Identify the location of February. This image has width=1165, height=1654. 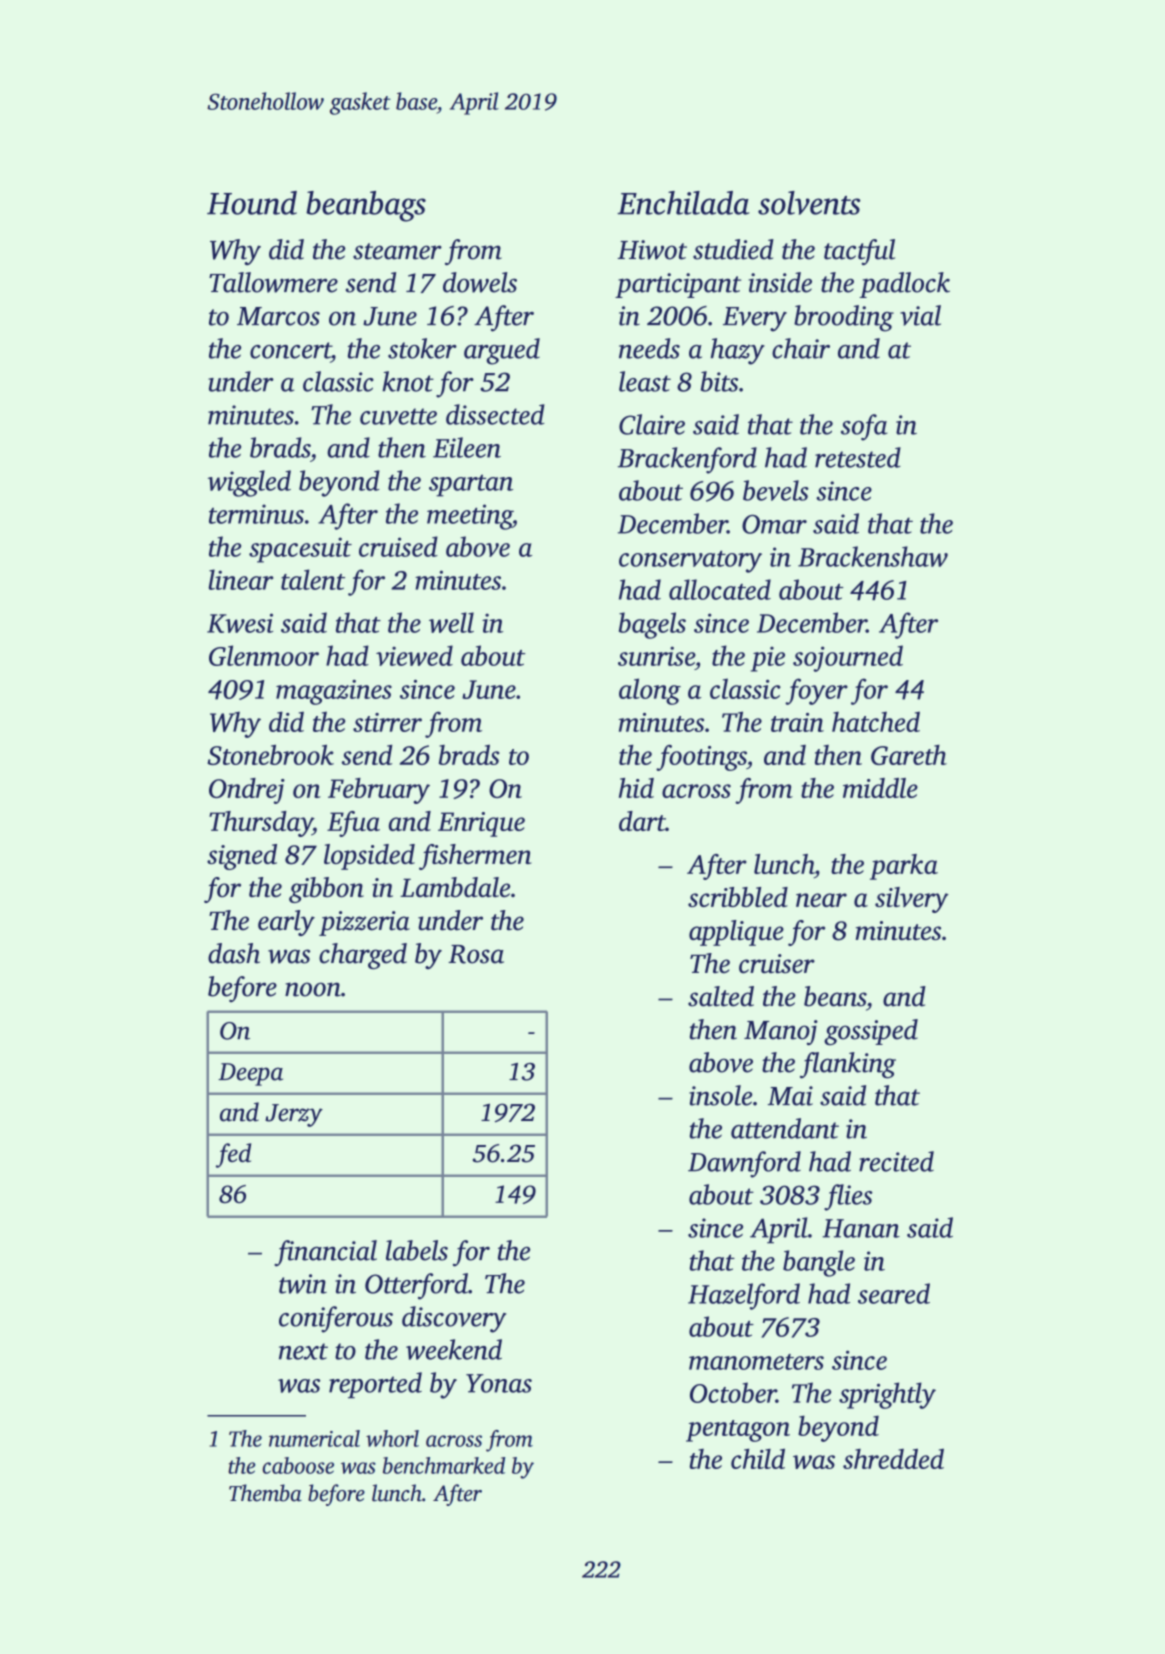
(379, 791).
